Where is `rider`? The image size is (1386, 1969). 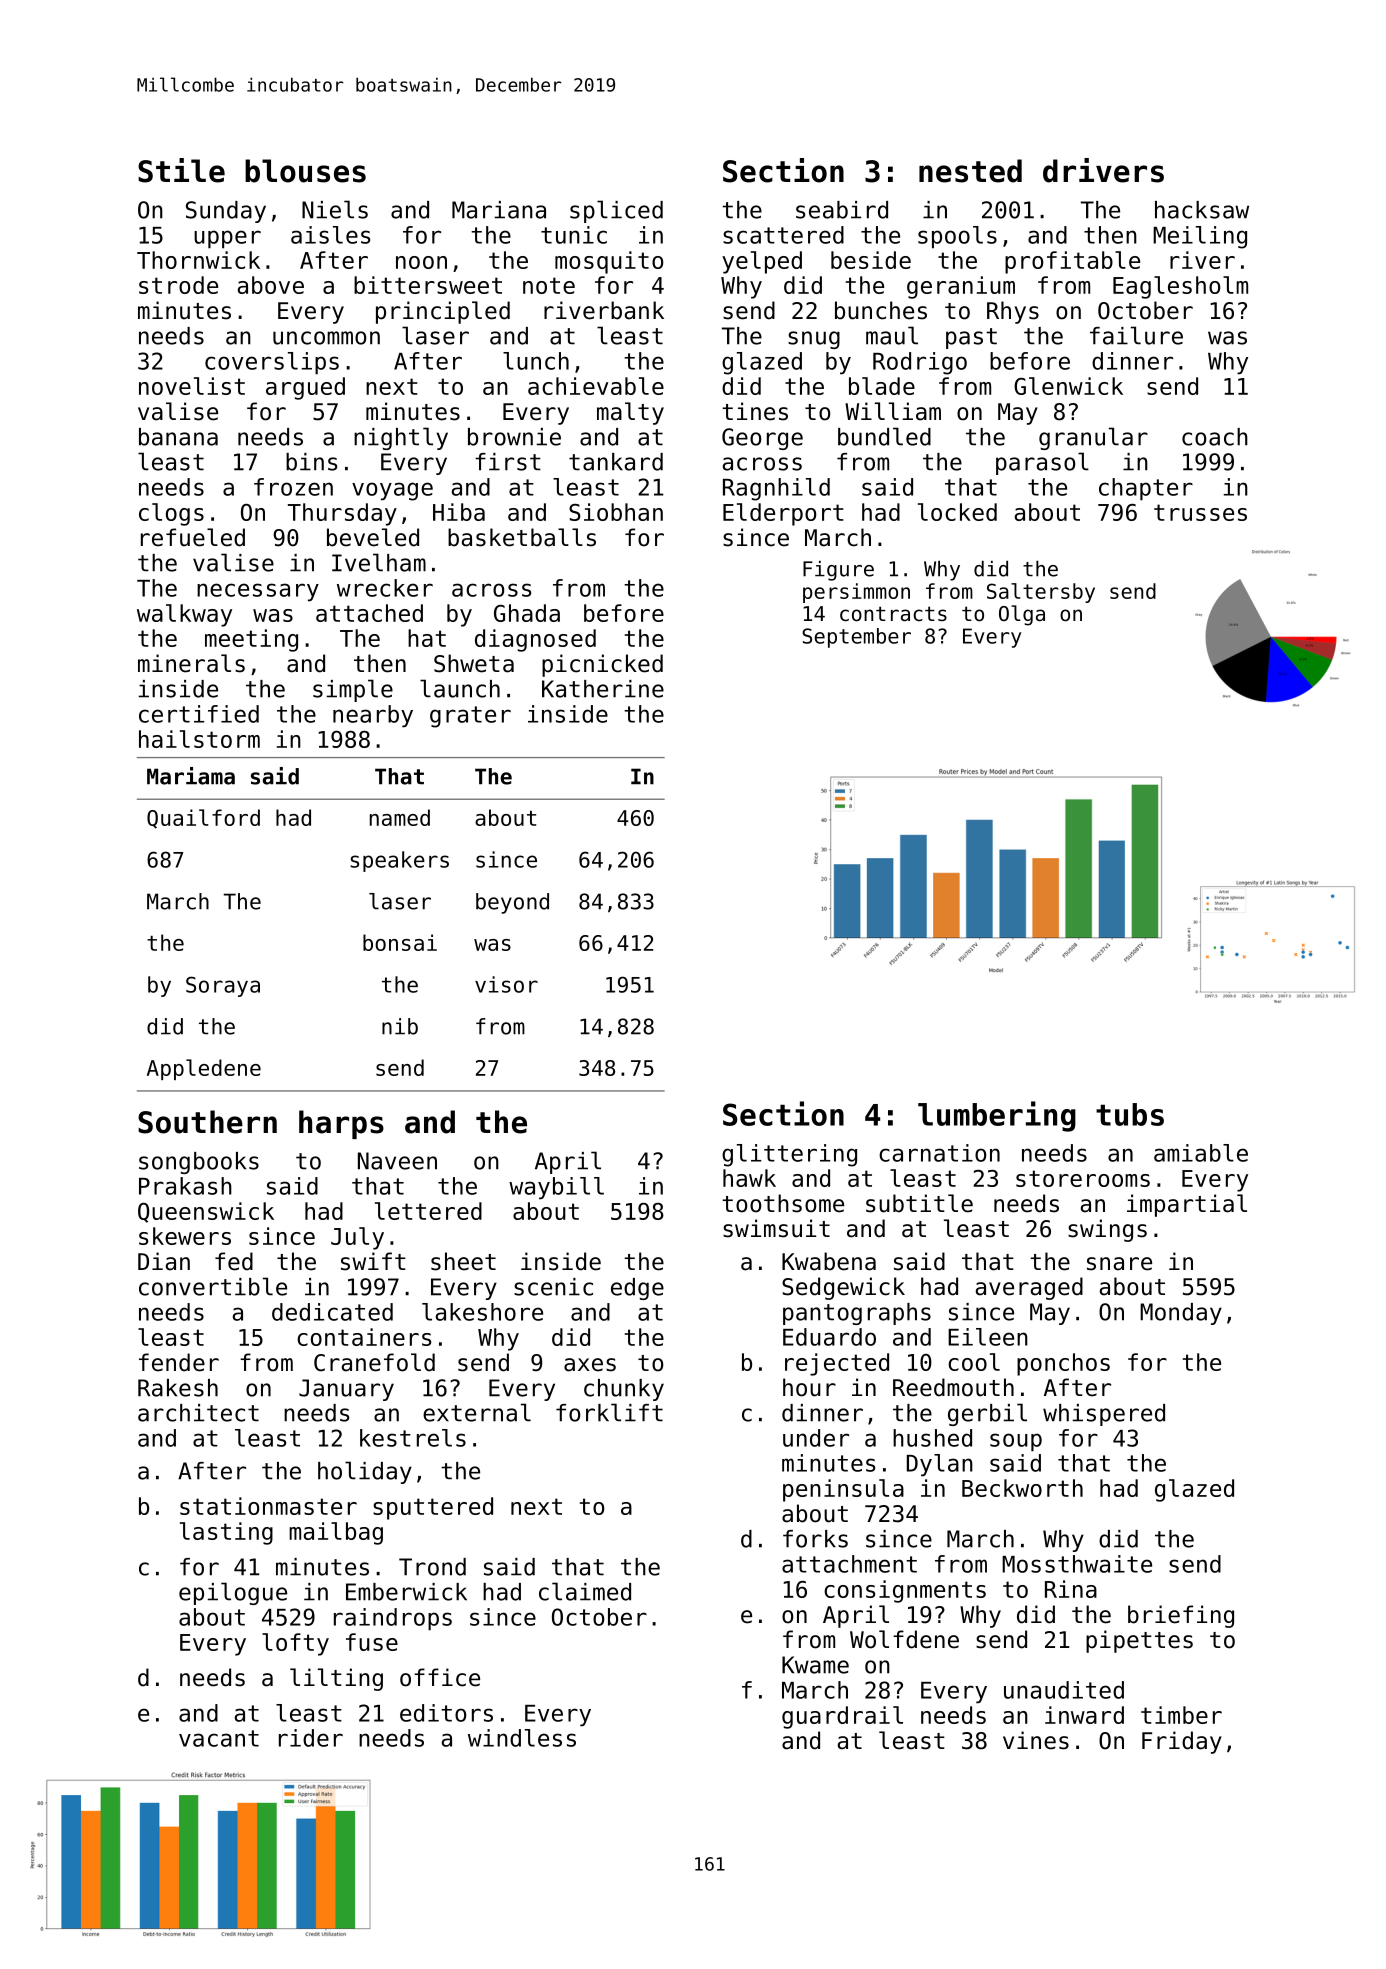
rider is located at coordinates (311, 1738).
